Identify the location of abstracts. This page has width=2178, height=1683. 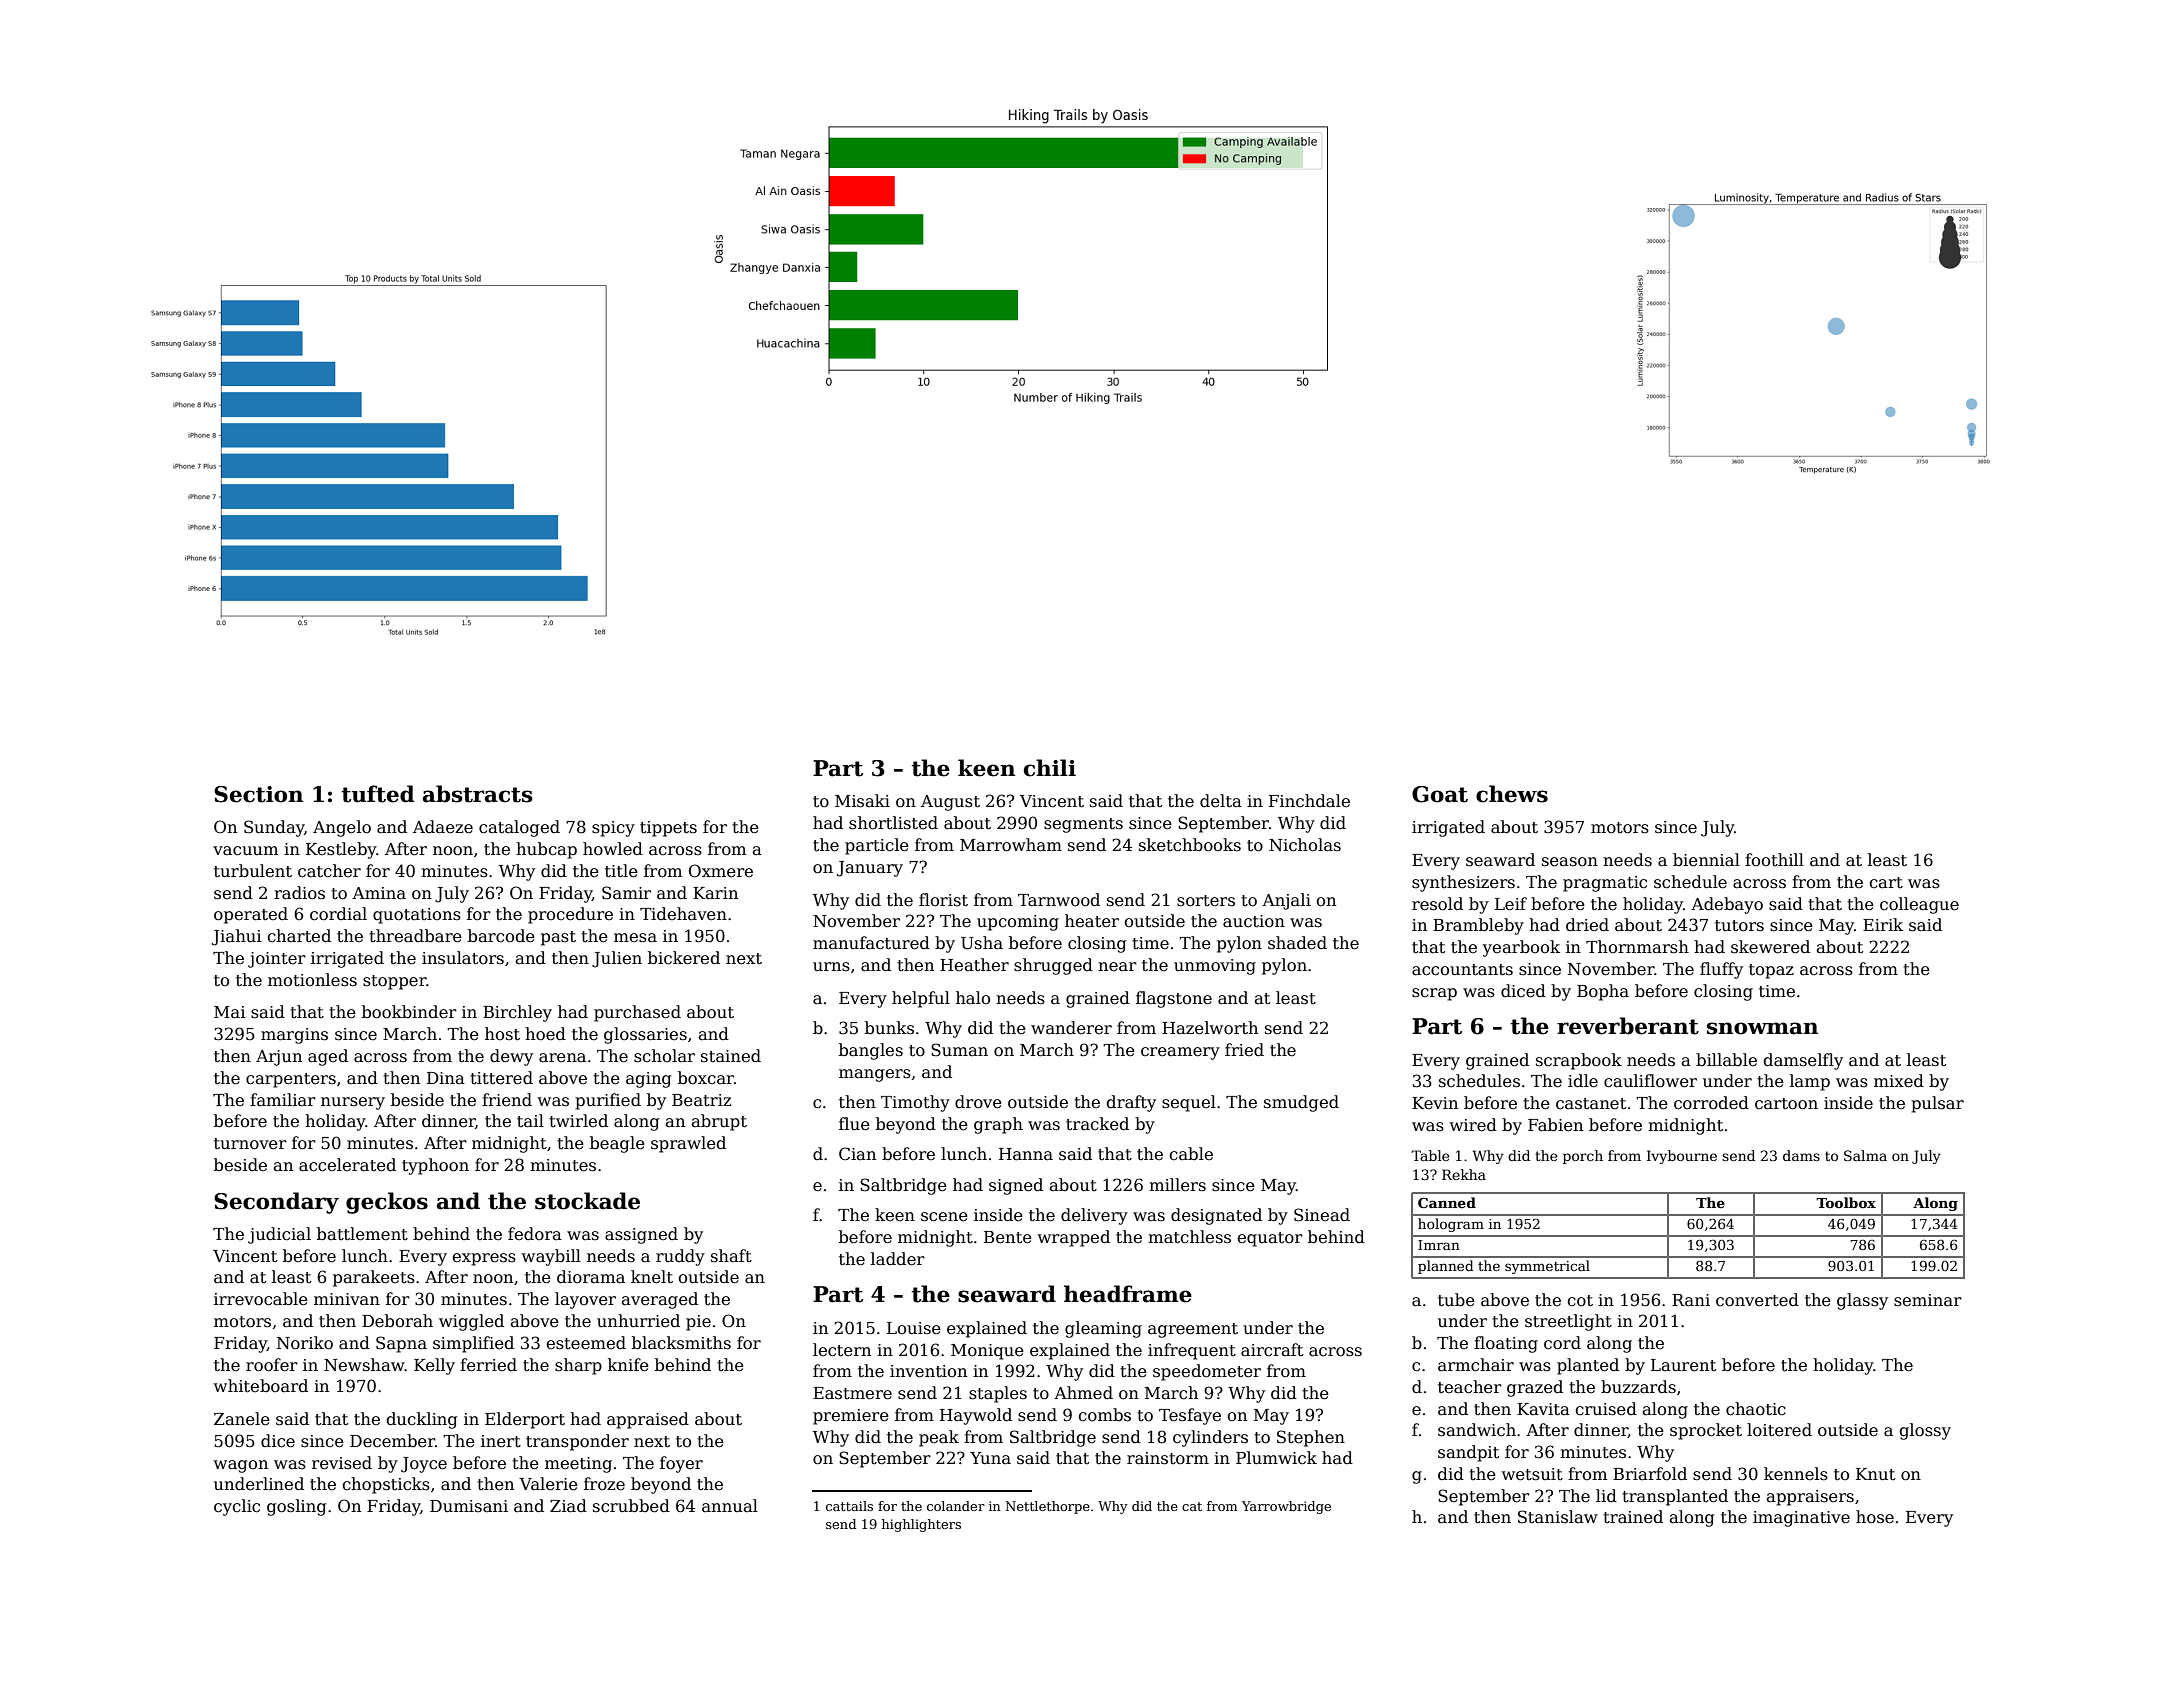
(478, 794).
